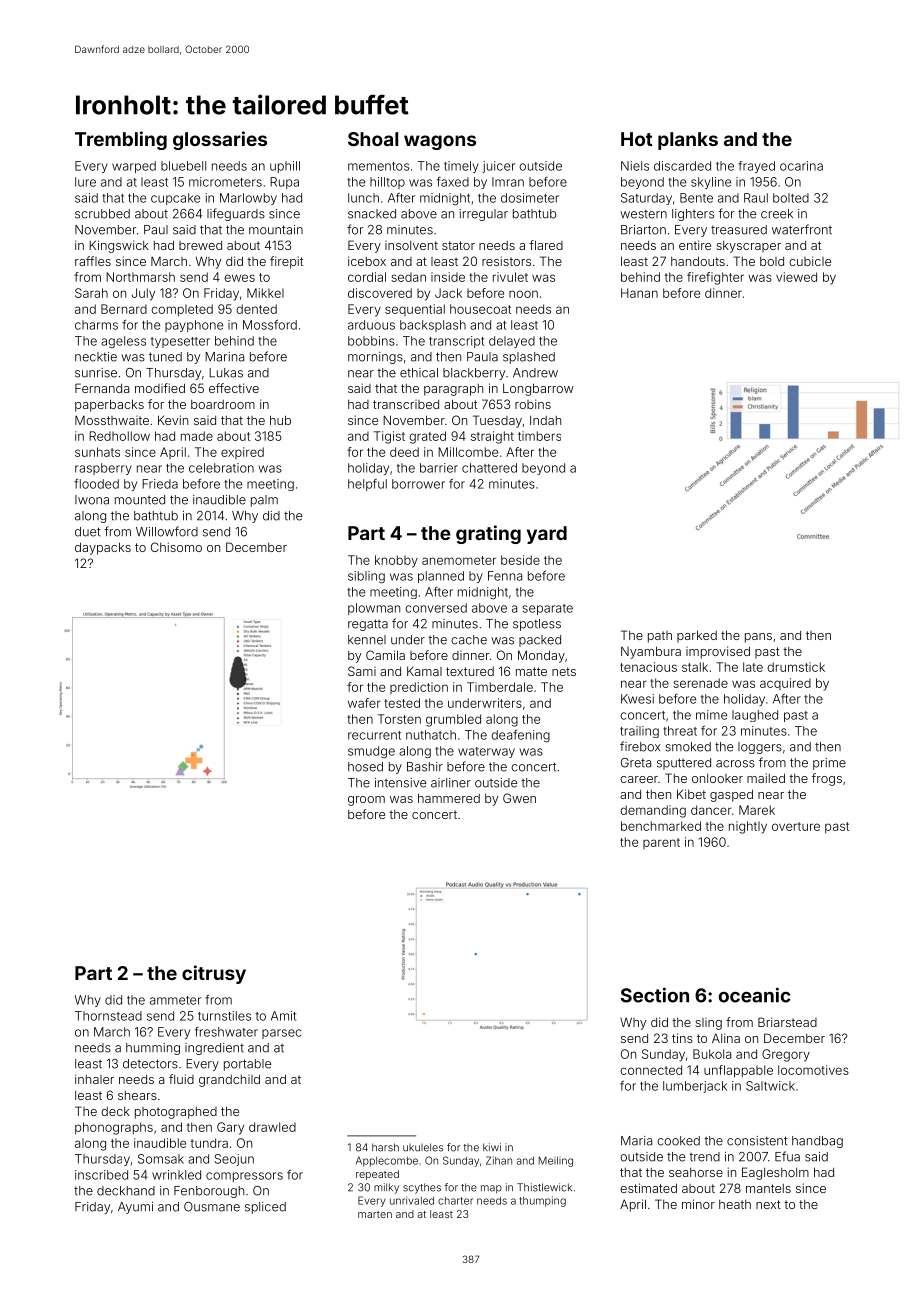 This image has height=1308, width=924. I want to click on thumping, so click(543, 1201).
